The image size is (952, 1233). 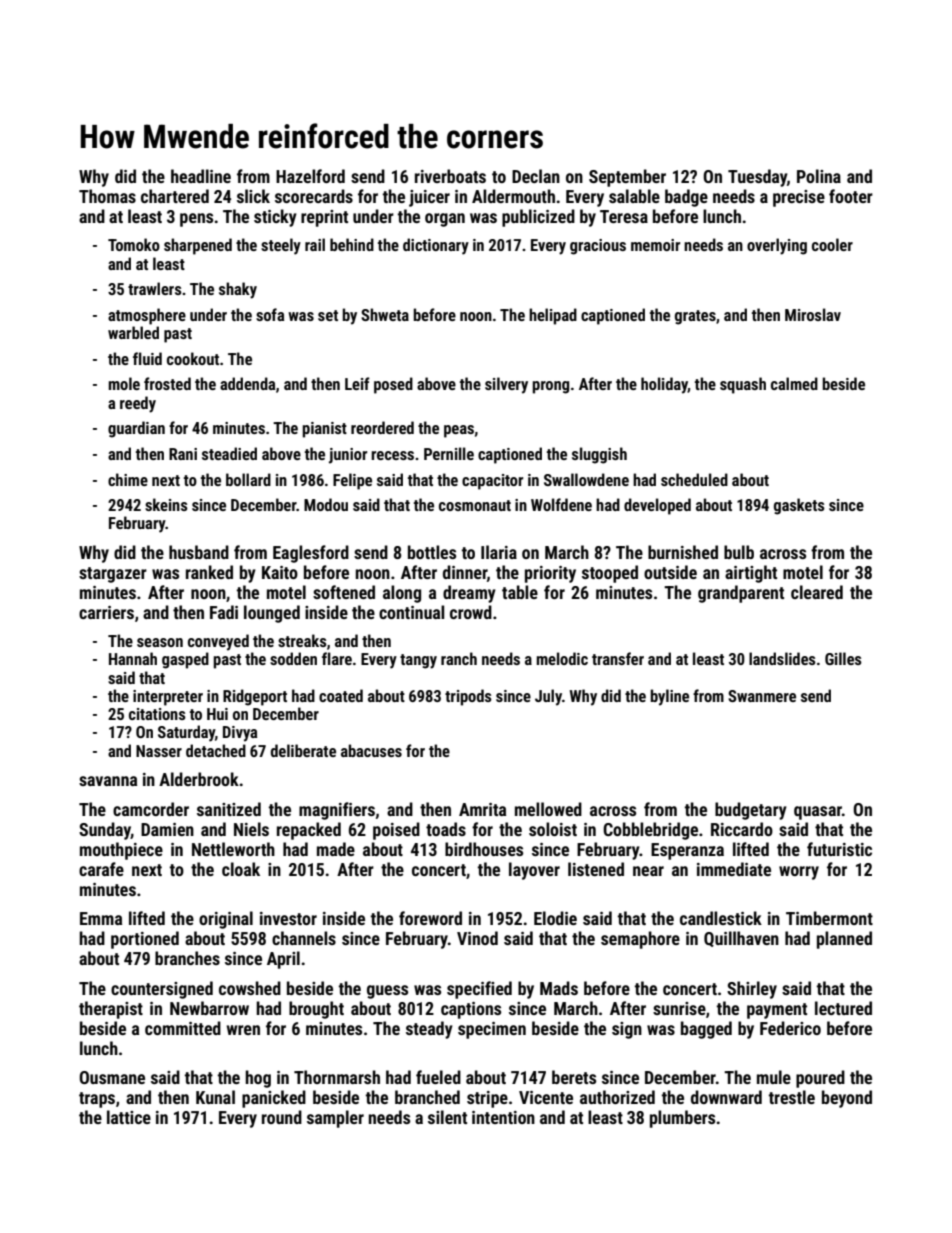 I want to click on capacitor, so click(x=492, y=482).
